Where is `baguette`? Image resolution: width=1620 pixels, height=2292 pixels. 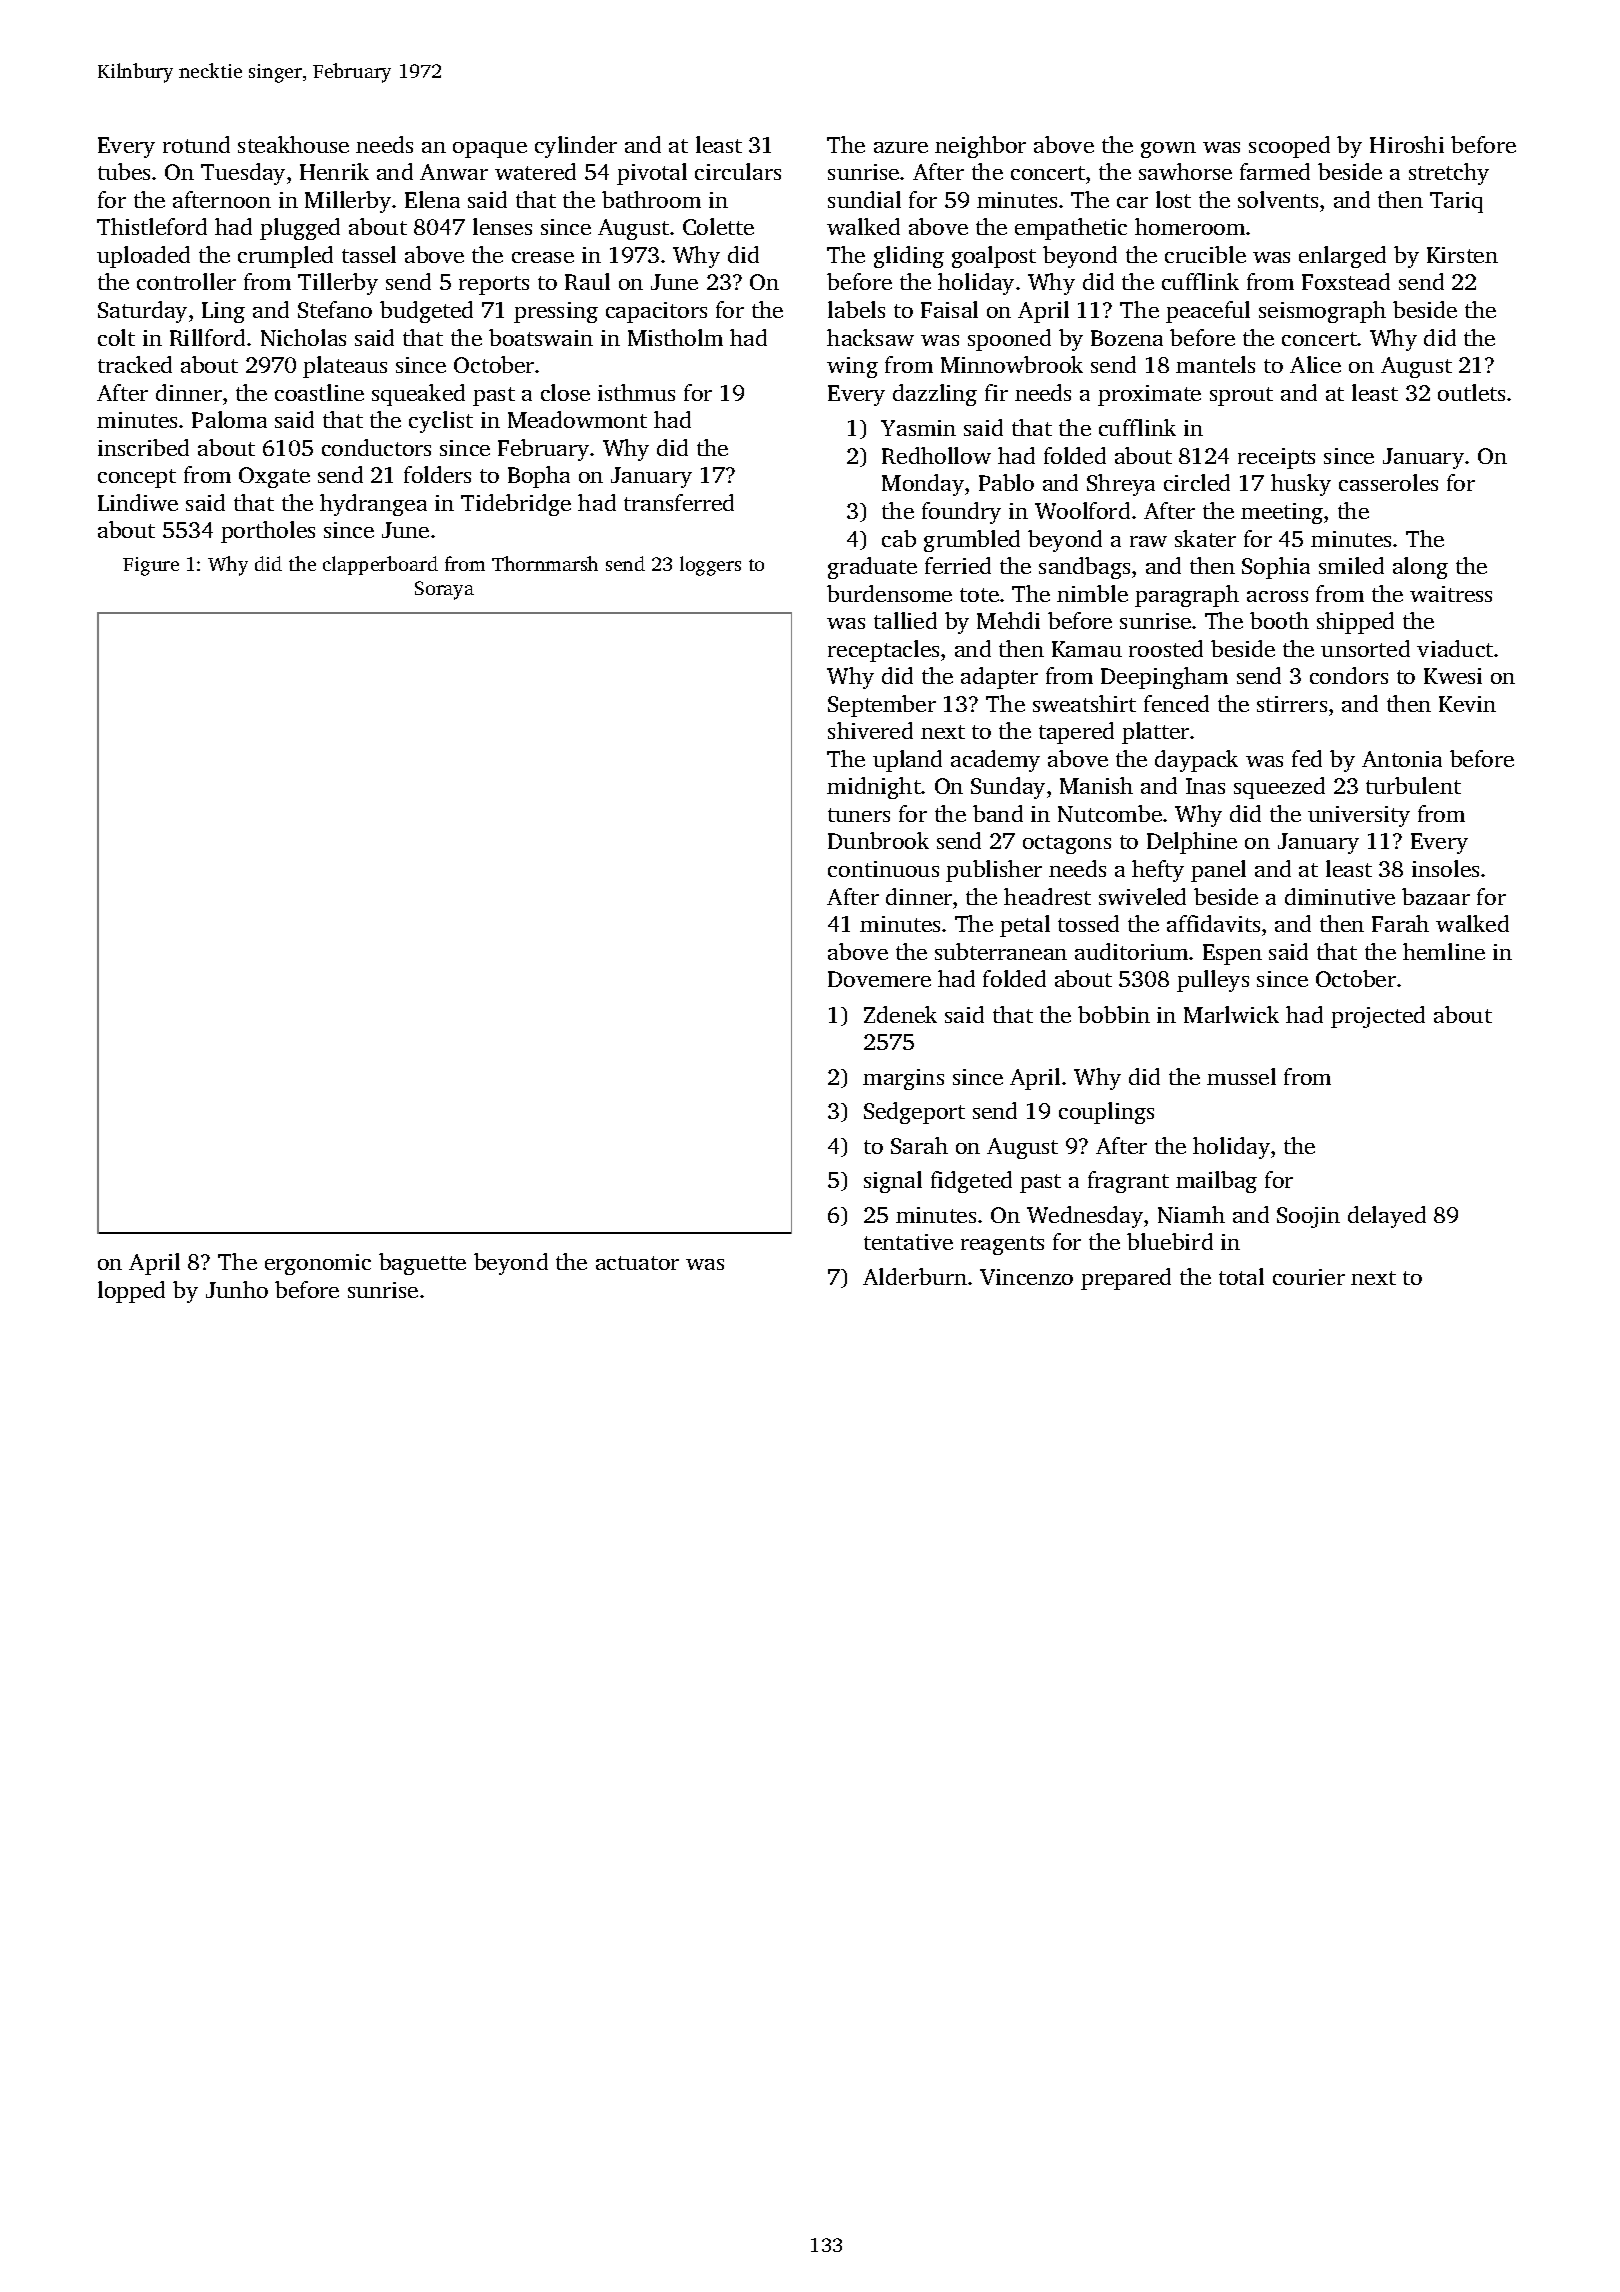
baguette is located at coordinates (422, 1264).
